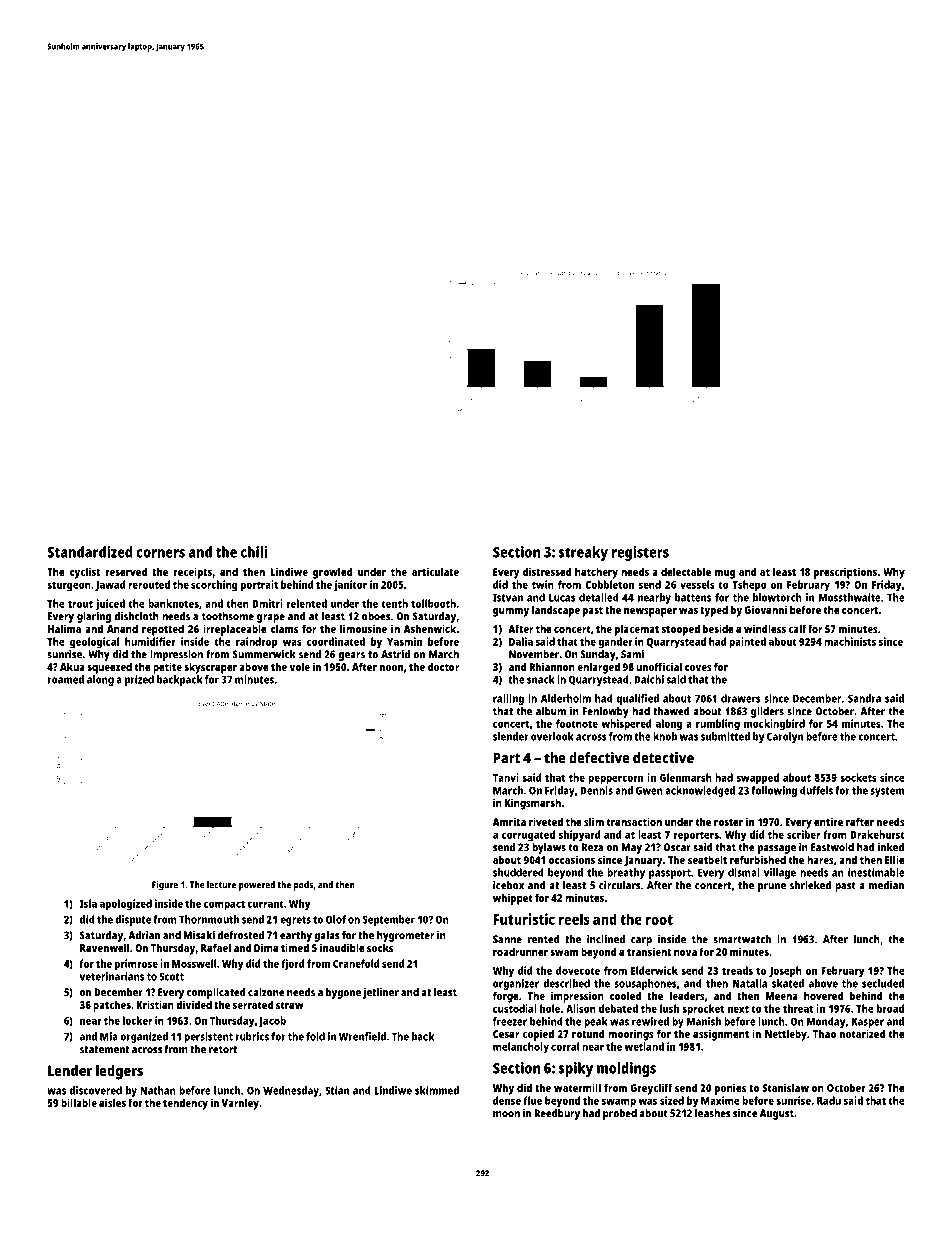  Describe the element at coordinates (511, 612) in the screenshot. I see `gummy` at that location.
